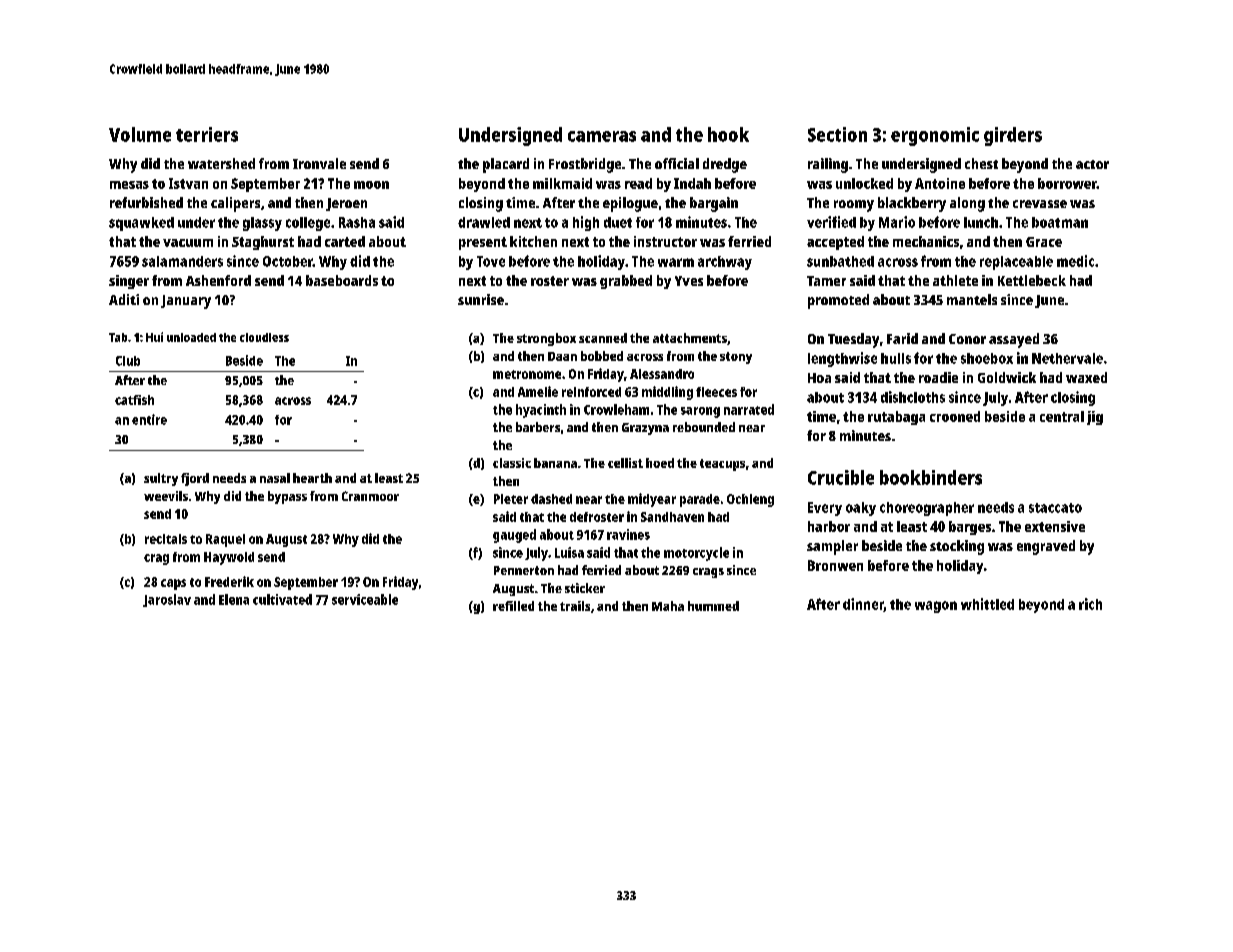 This page has width=1233, height=952. I want to click on serviceable, so click(365, 599).
